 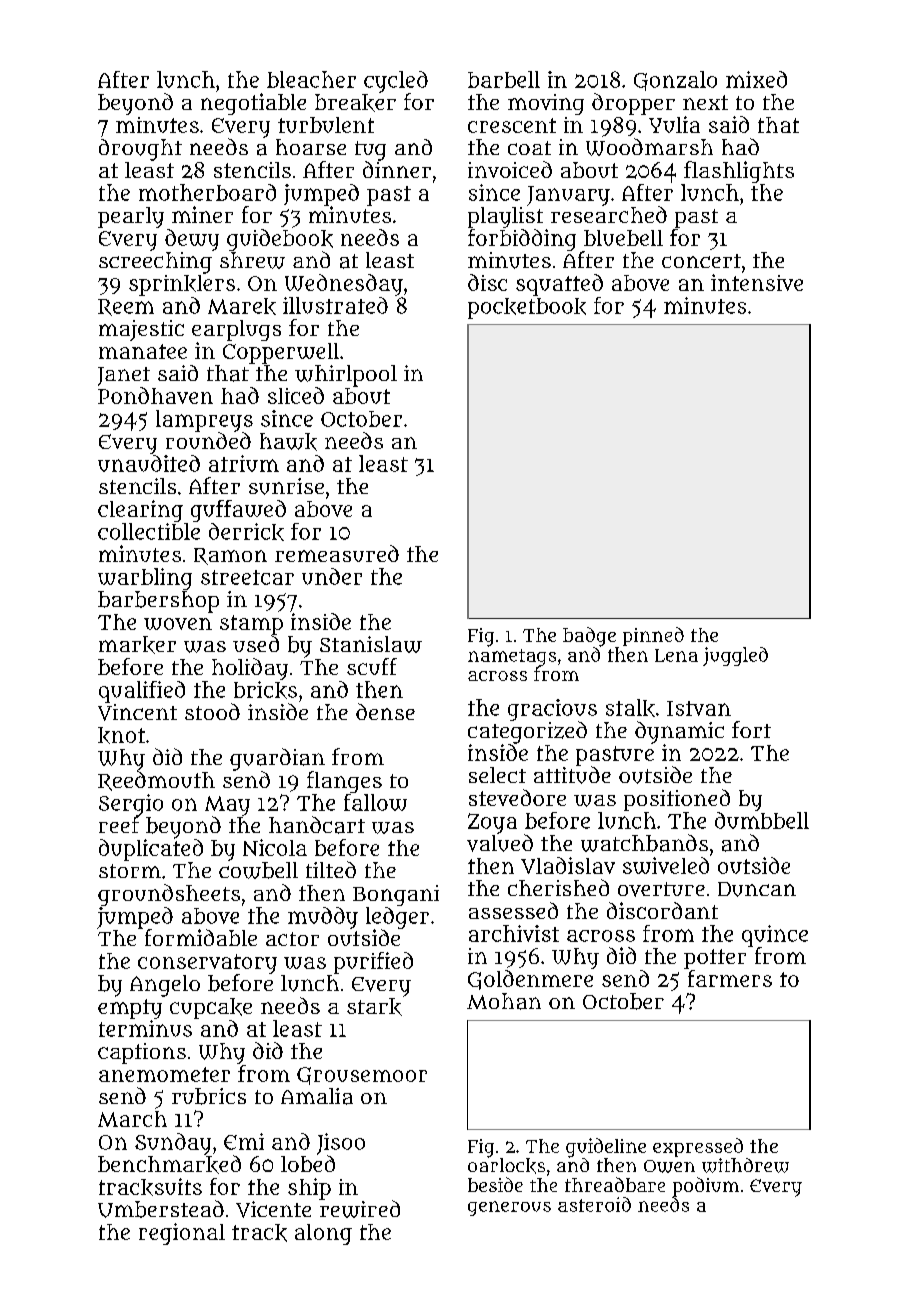 I want to click on Angelo, so click(x=165, y=986).
